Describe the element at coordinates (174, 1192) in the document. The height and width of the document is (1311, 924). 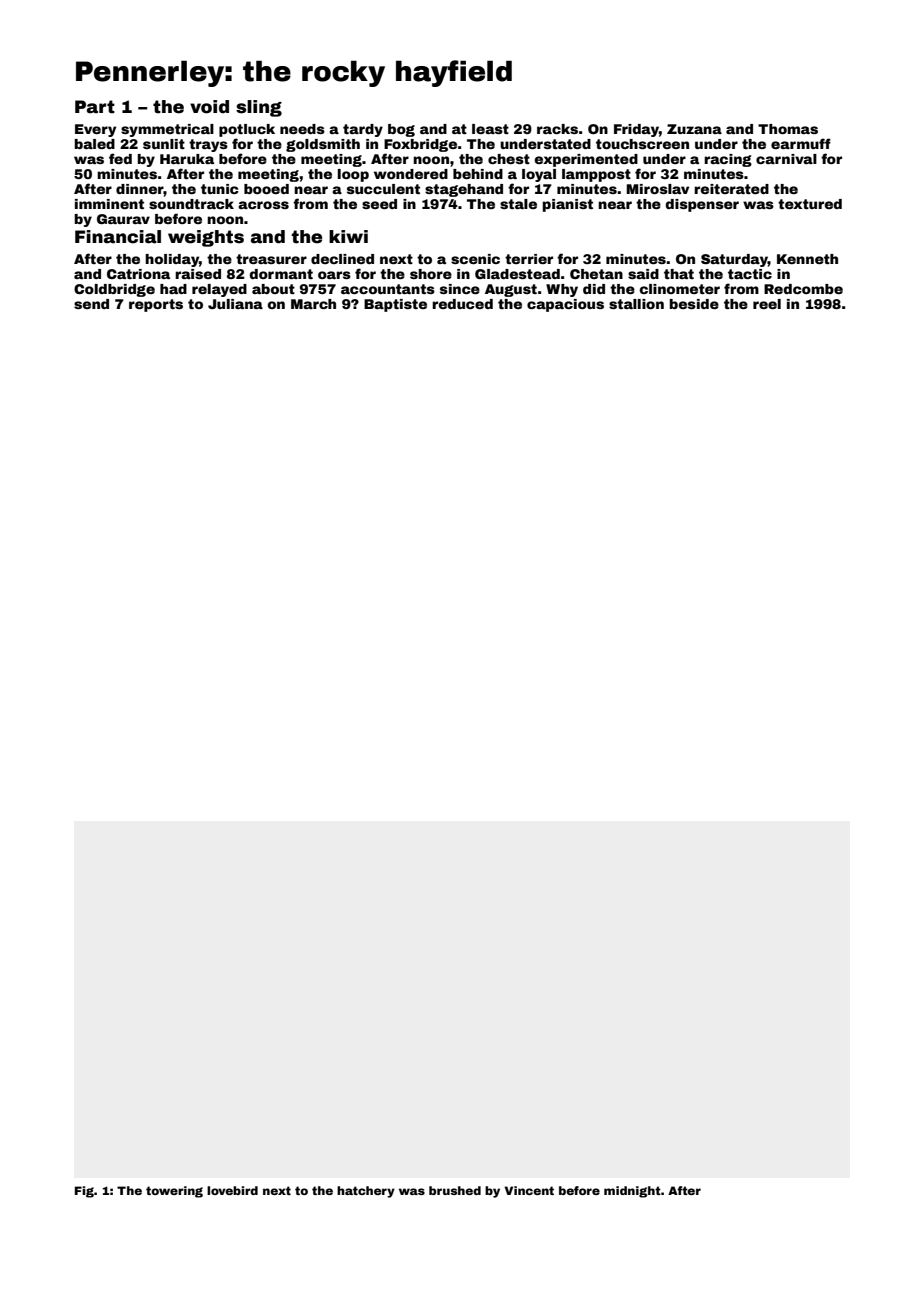
I see `towering` at that location.
